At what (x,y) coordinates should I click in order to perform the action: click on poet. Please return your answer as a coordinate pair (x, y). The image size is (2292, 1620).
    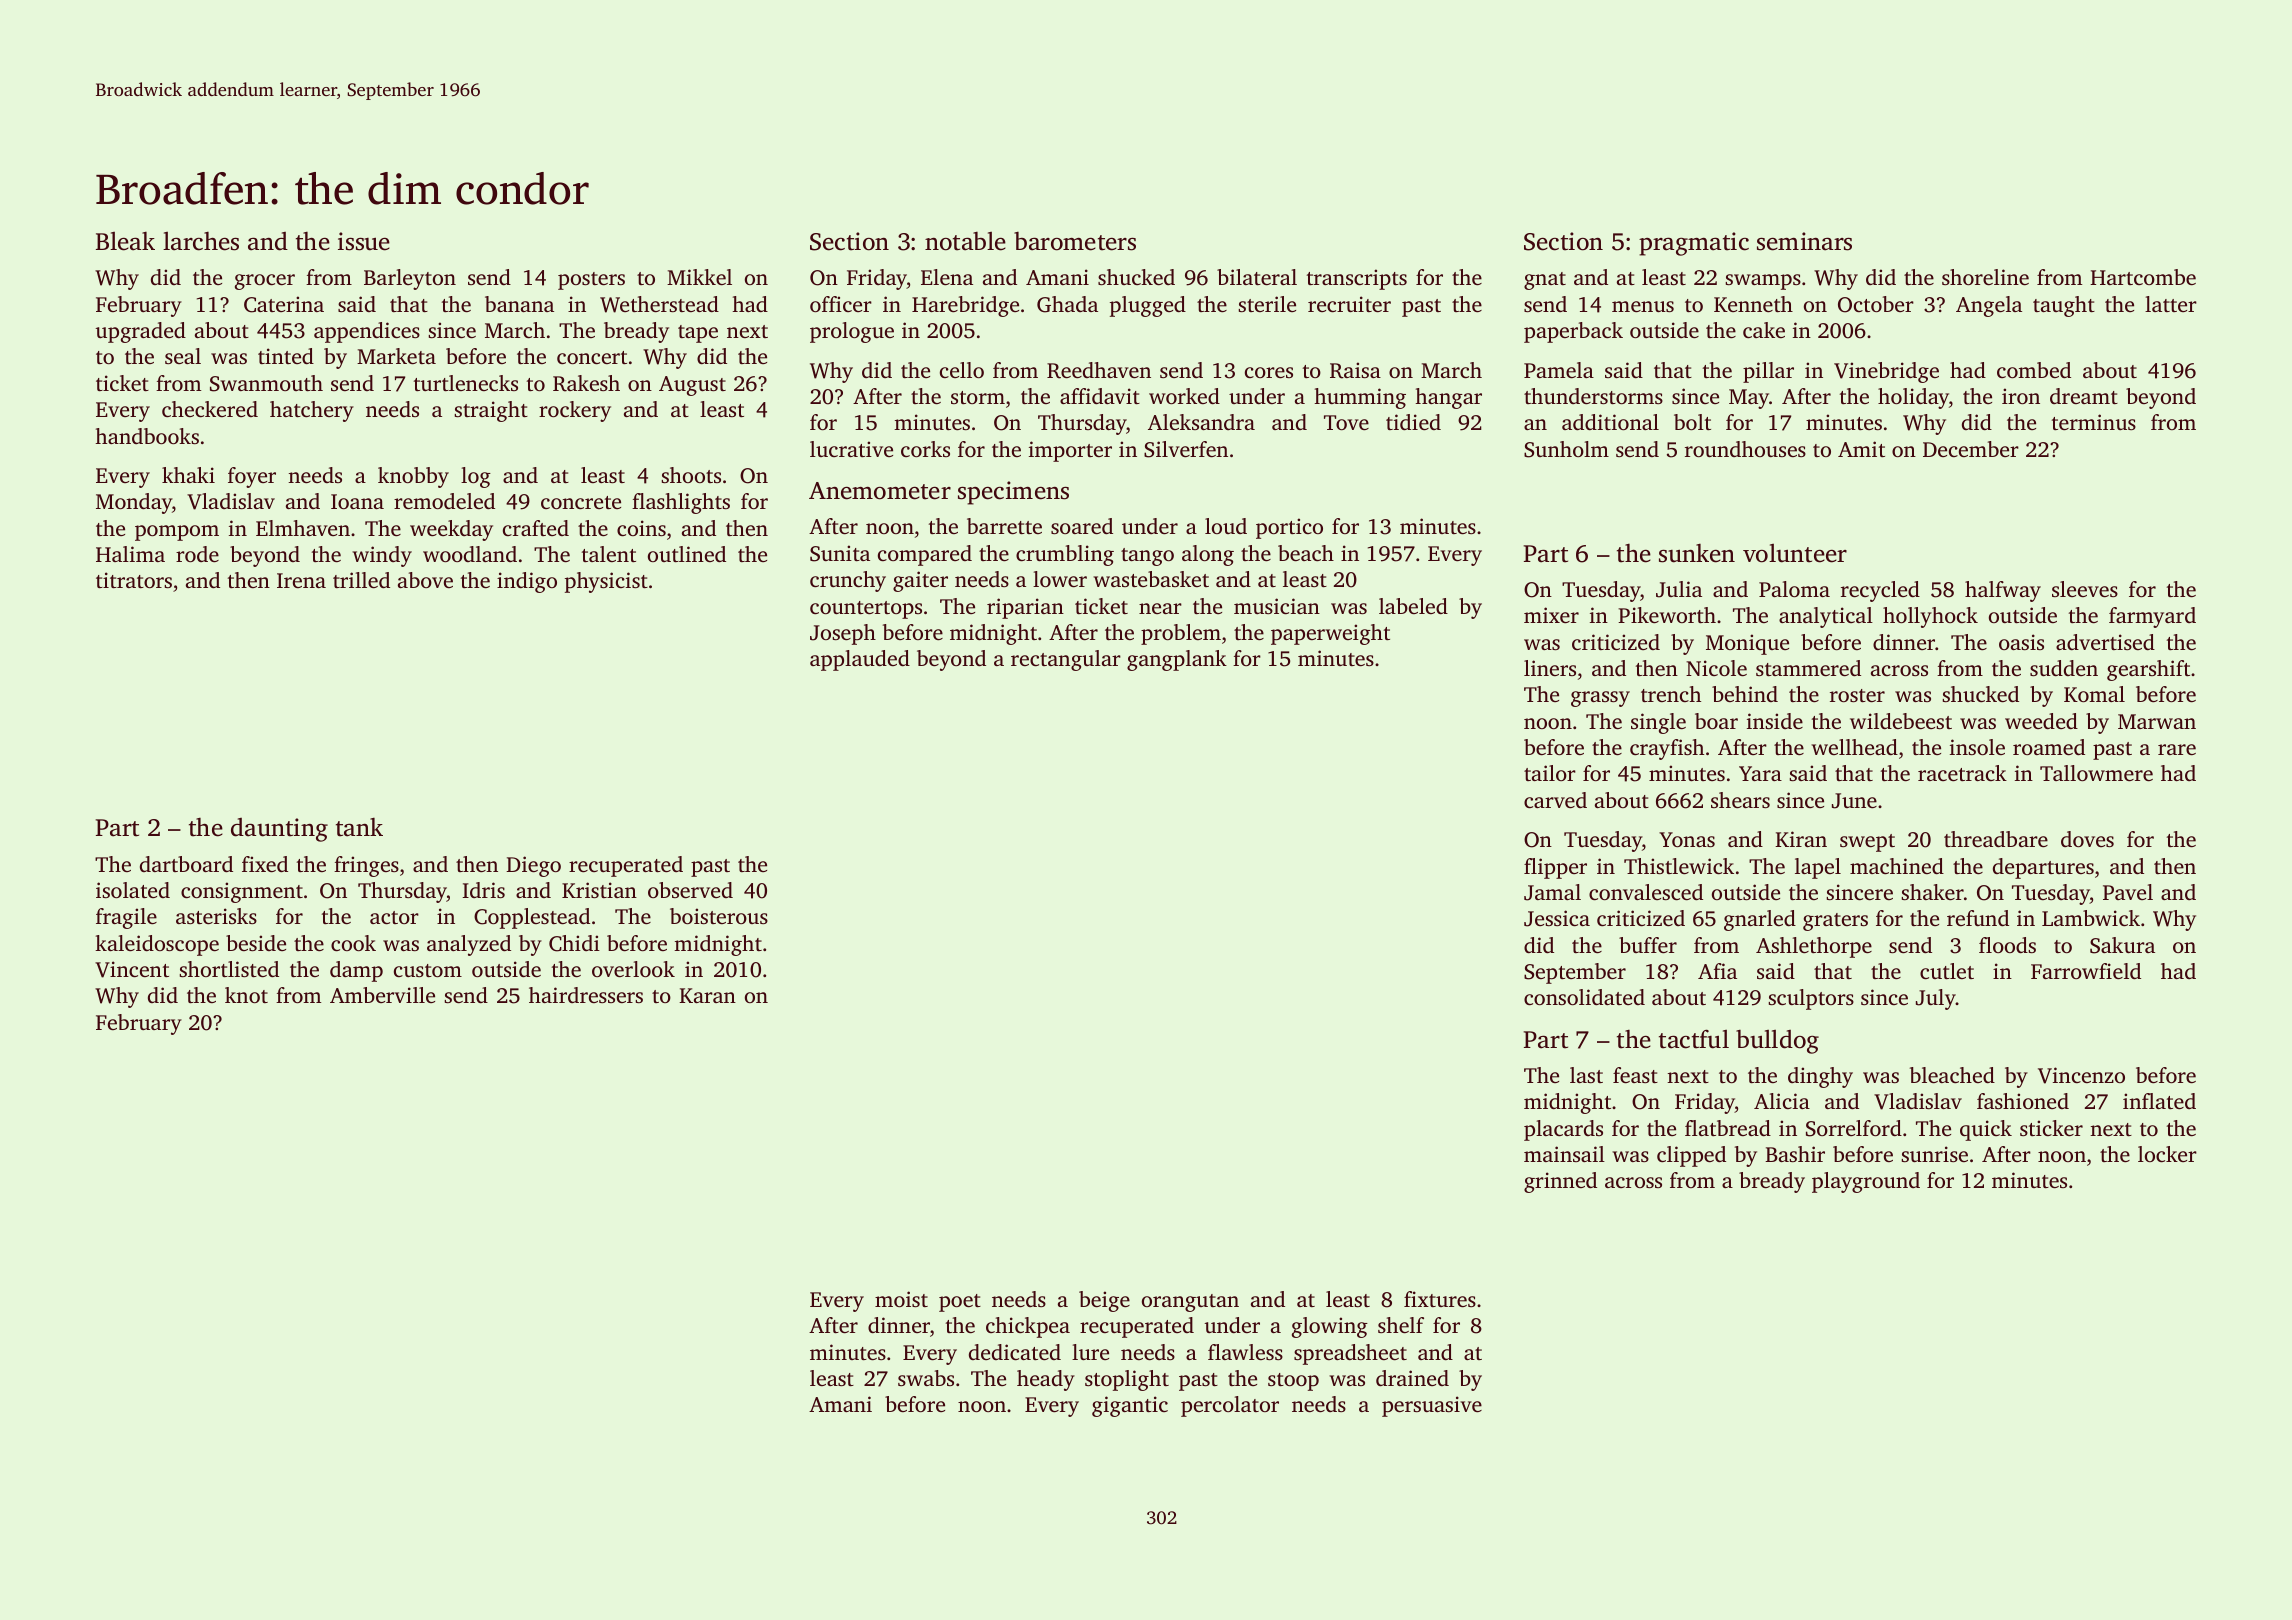
    Looking at the image, I should click on (960, 1303).
